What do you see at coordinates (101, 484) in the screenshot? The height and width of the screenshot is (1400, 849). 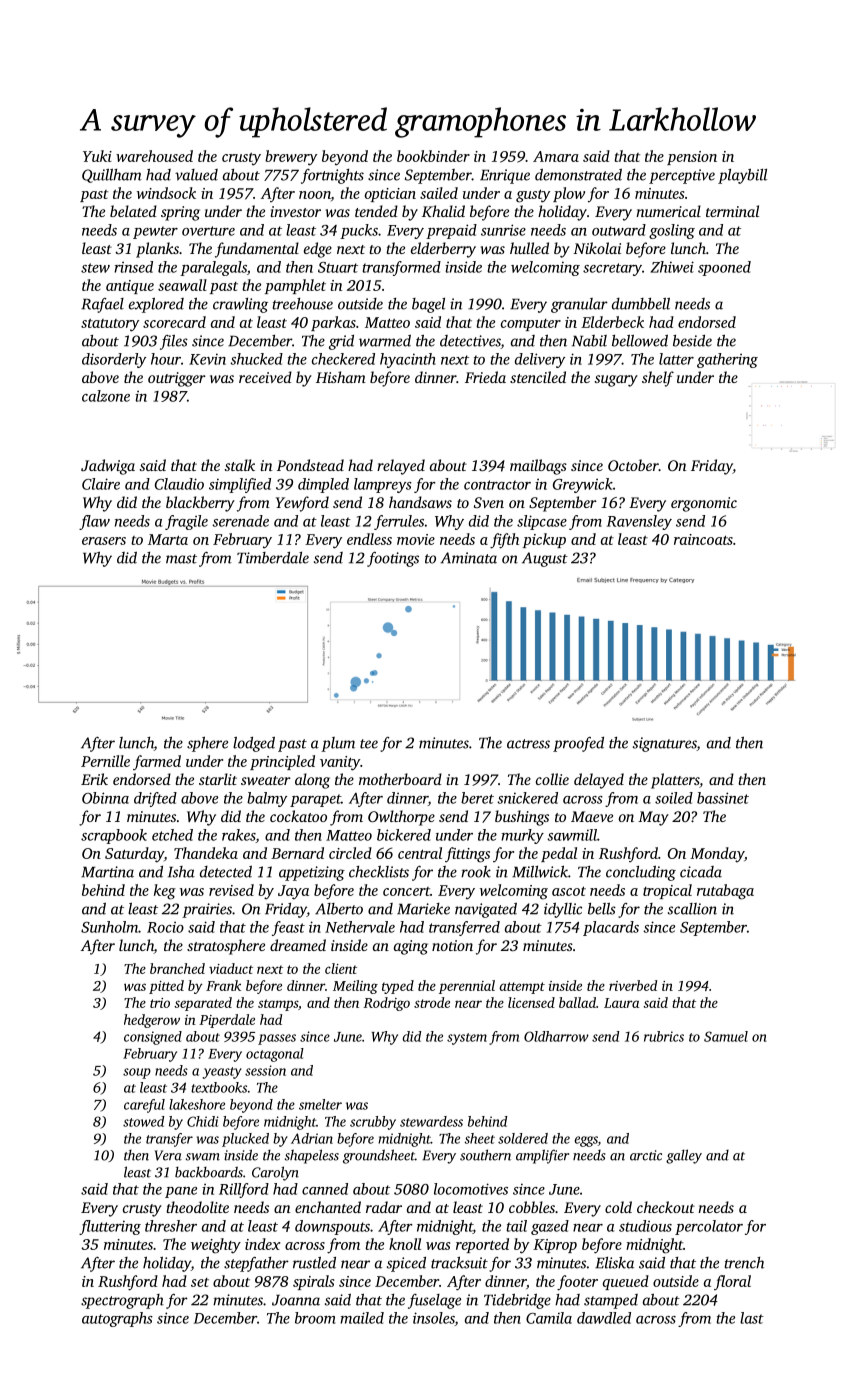 I see `Claire` at bounding box center [101, 484].
